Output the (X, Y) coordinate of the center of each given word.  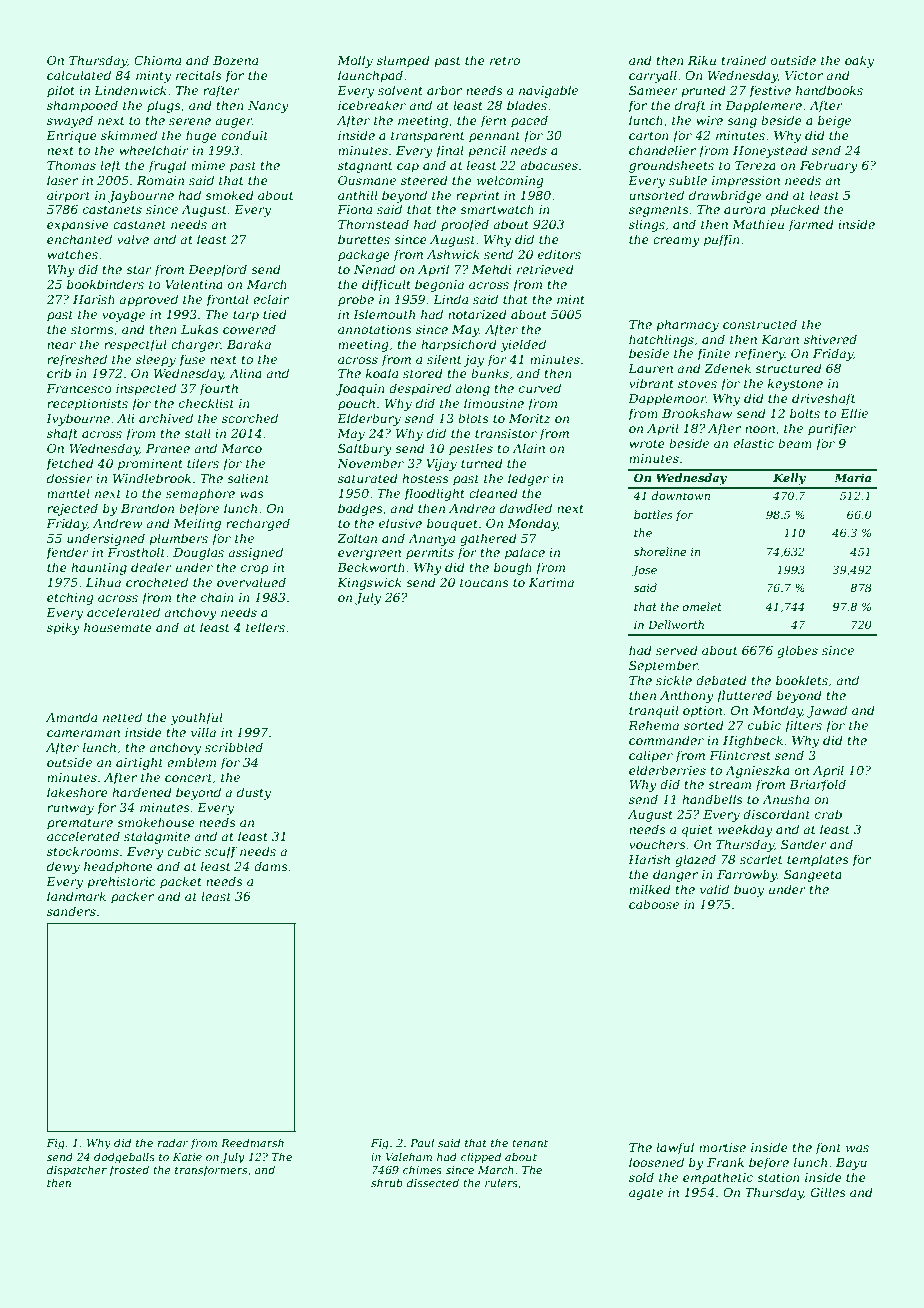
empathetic (718, 1178)
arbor (444, 90)
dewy (63, 867)
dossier (70, 478)
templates (818, 860)
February (829, 166)
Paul (422, 1142)
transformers (211, 1170)
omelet (702, 606)
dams (271, 866)
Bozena (235, 61)
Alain (528, 448)
